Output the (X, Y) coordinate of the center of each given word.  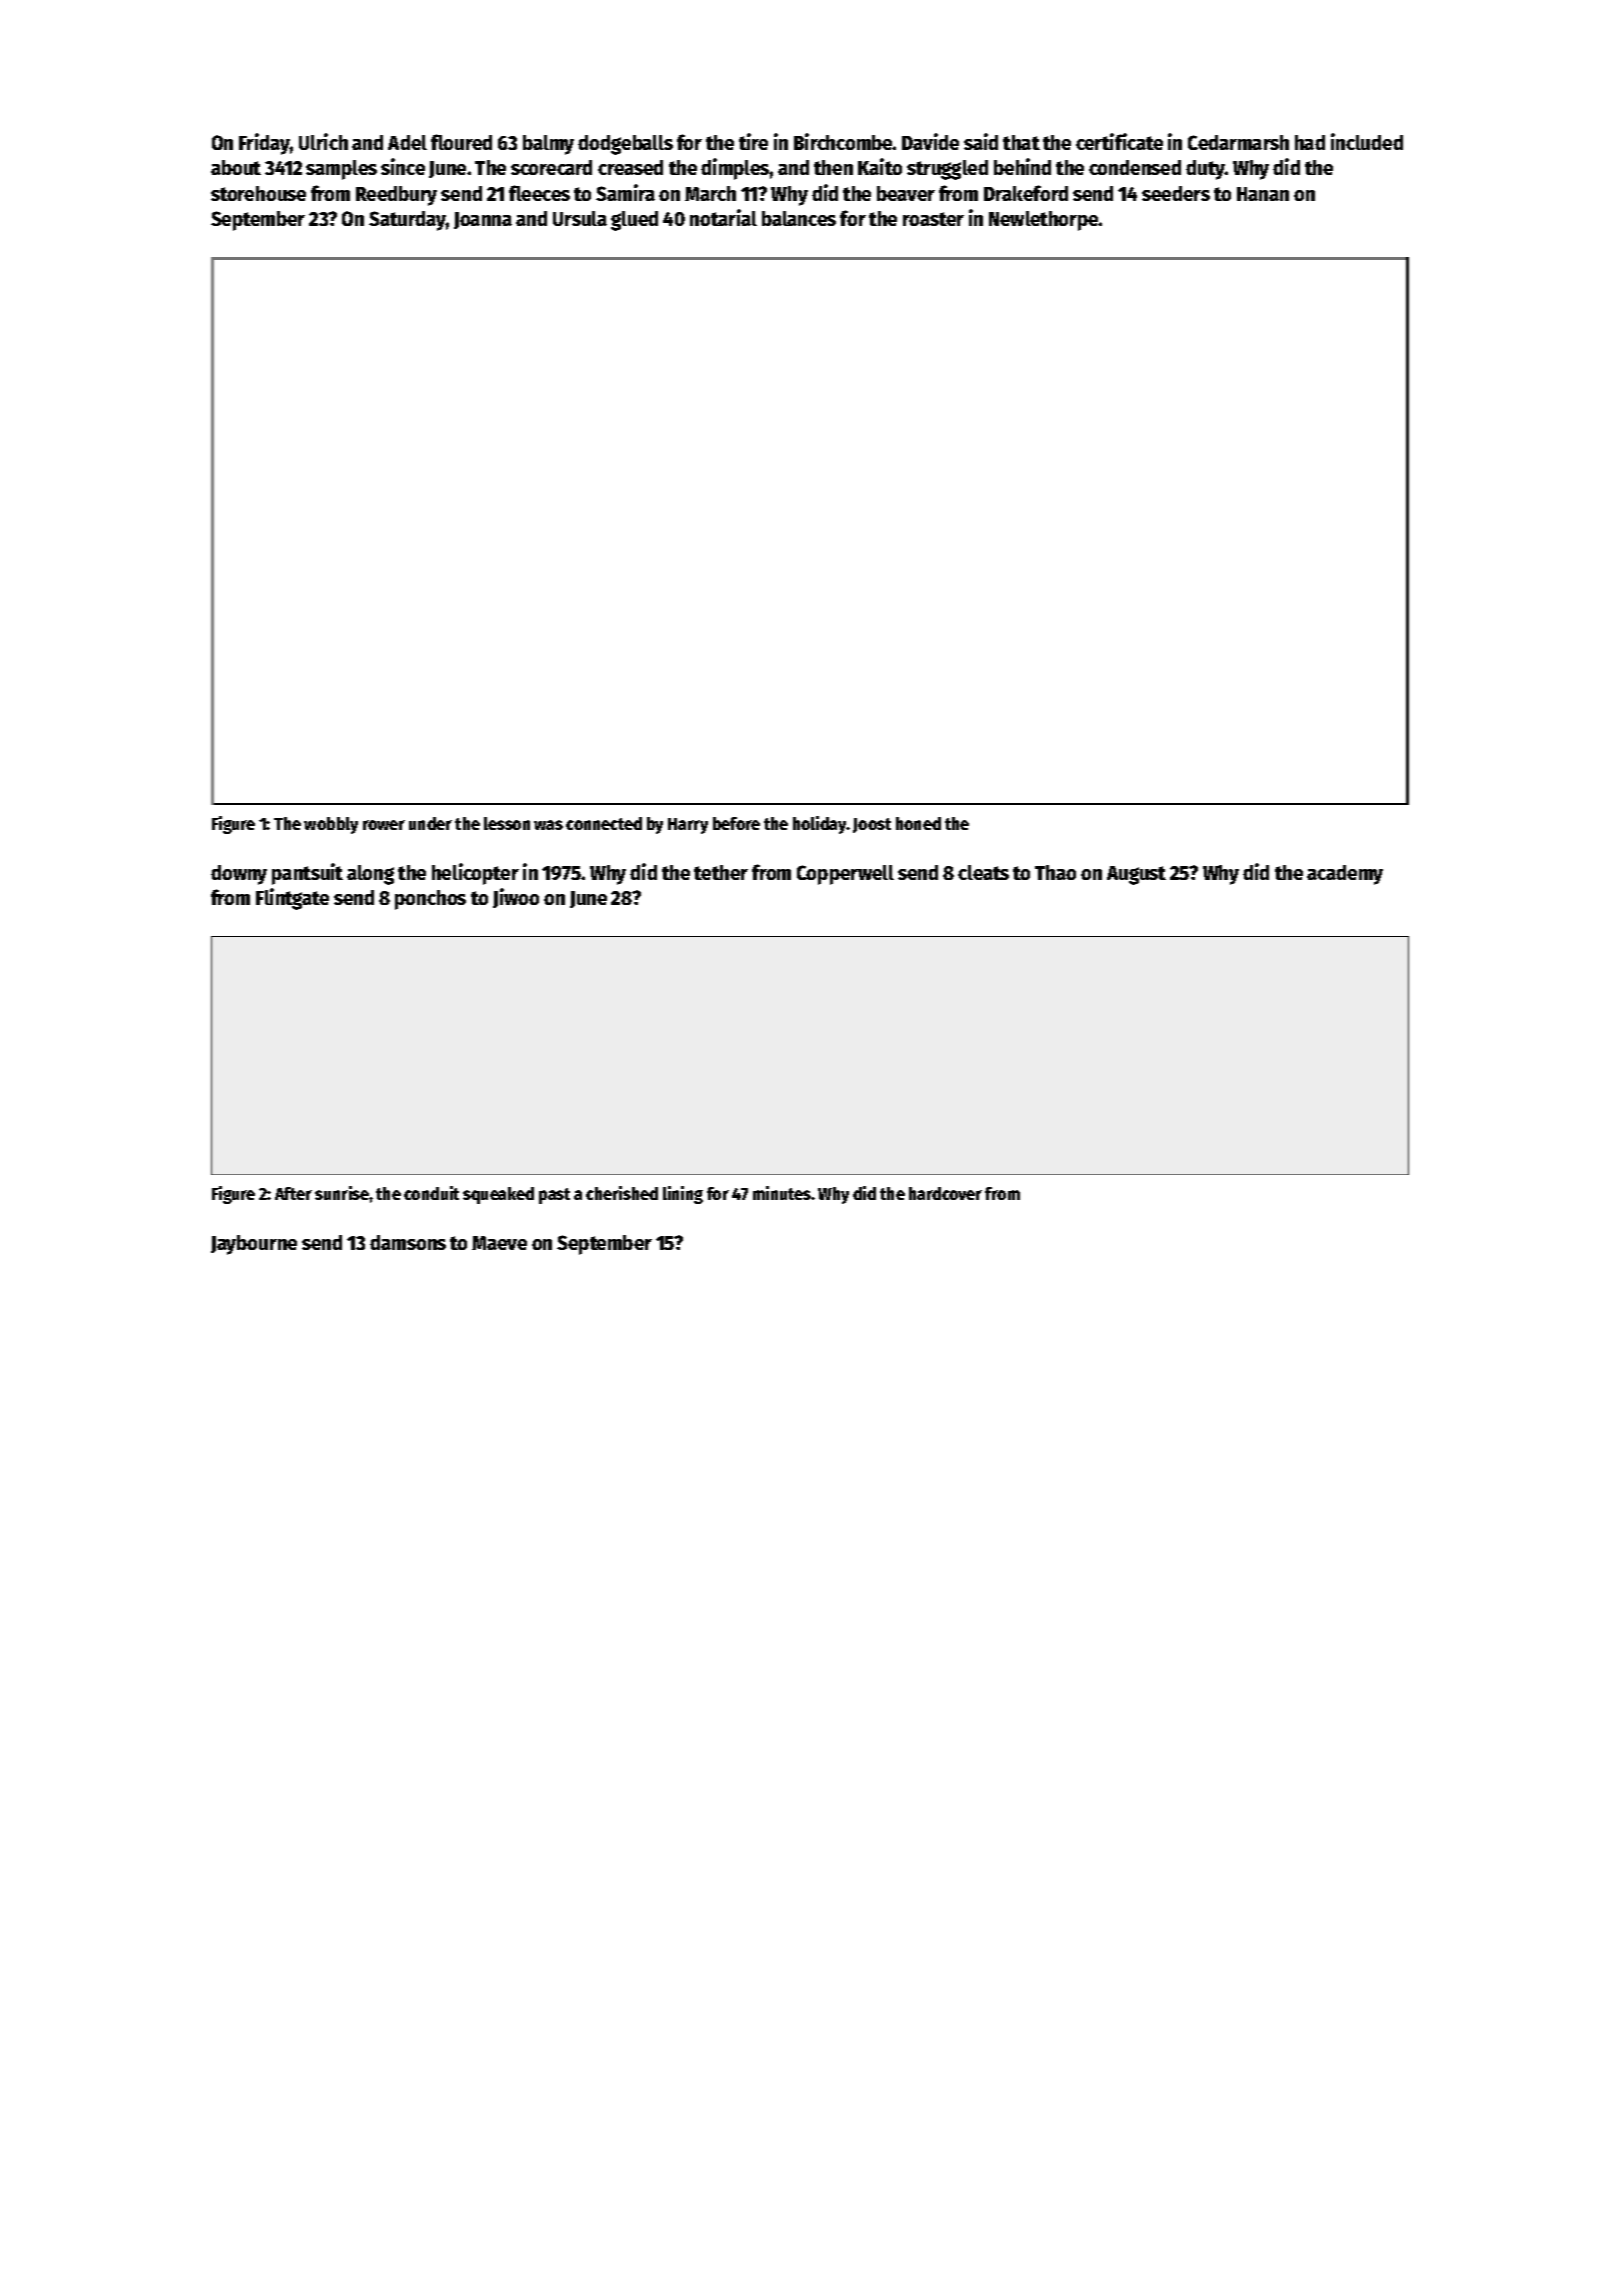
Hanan (1263, 194)
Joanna (483, 220)
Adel (407, 142)
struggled (947, 170)
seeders (1176, 193)
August (1136, 875)
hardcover (945, 1193)
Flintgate (292, 899)
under (430, 823)
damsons (408, 1242)
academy (1345, 875)
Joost (872, 825)
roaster (933, 219)
